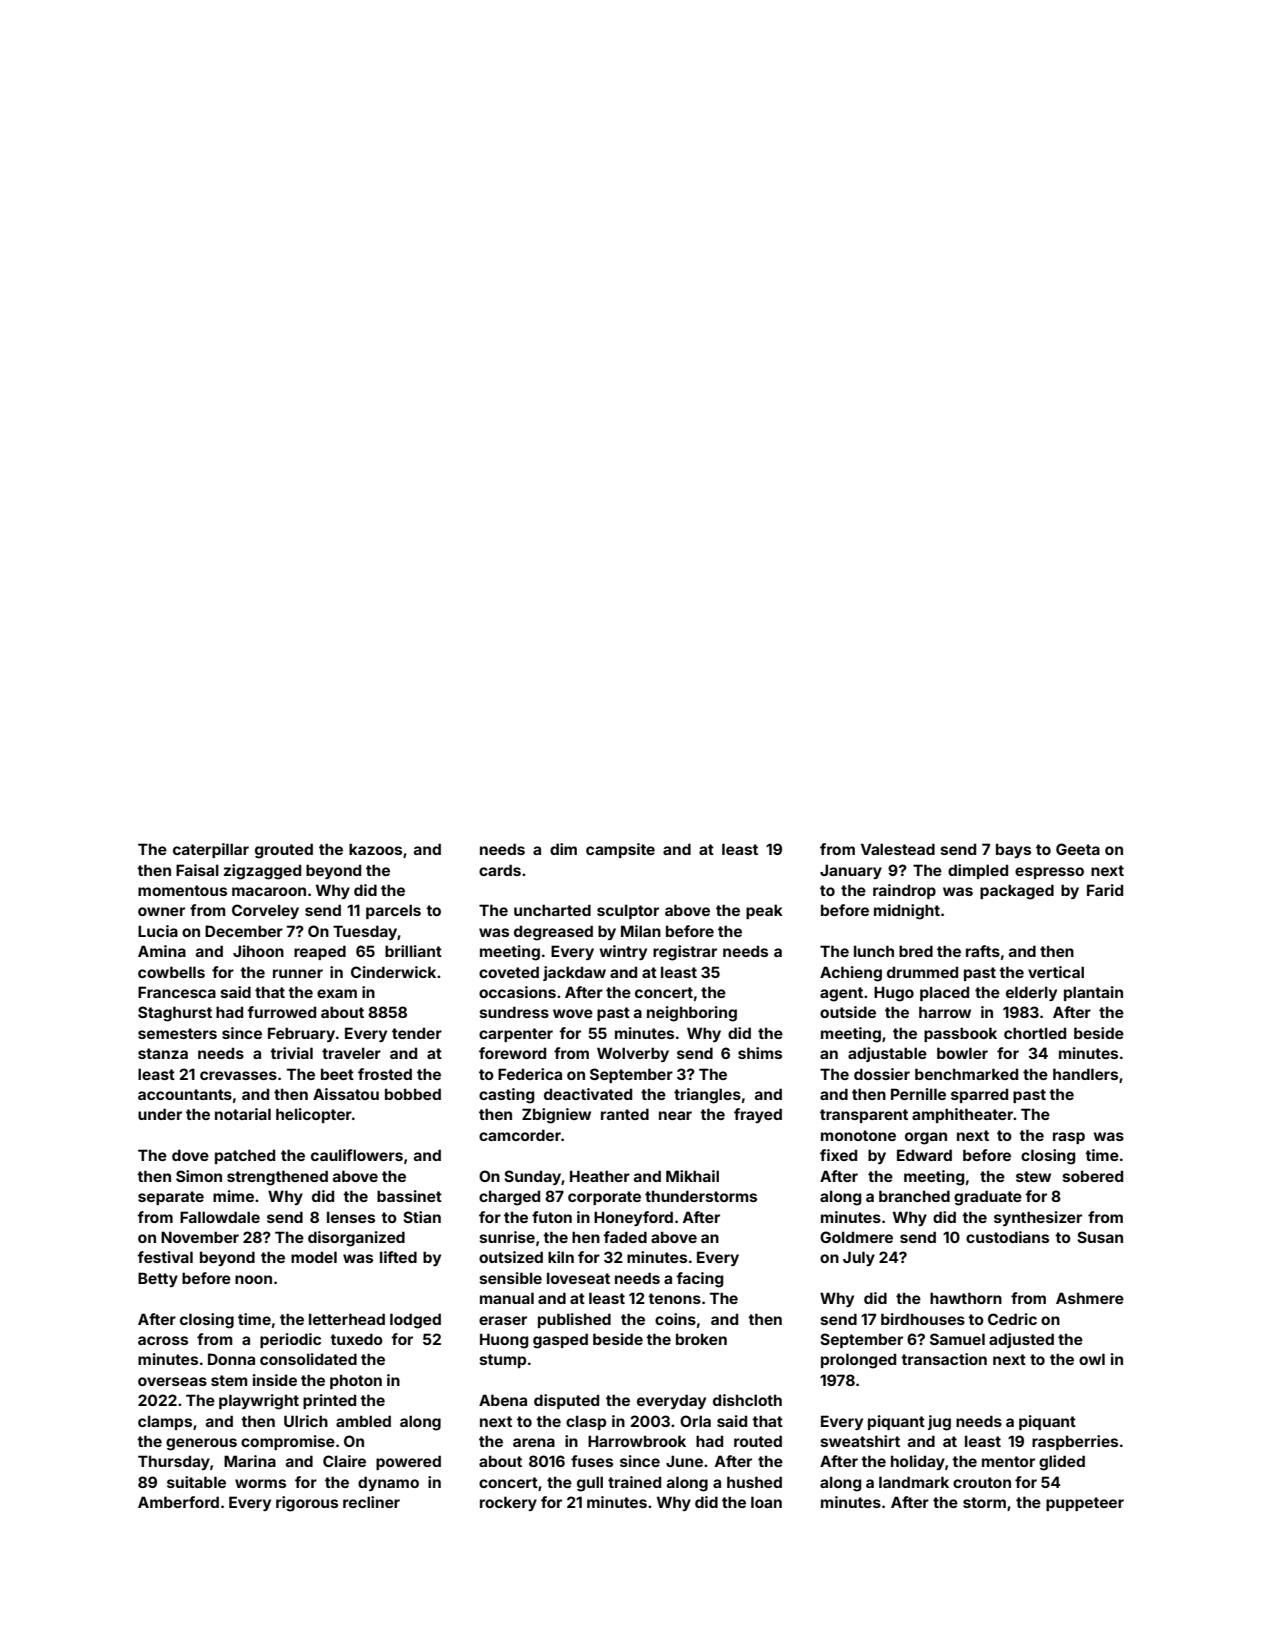  What do you see at coordinates (347, 1319) in the screenshot?
I see `letterhead` at bounding box center [347, 1319].
